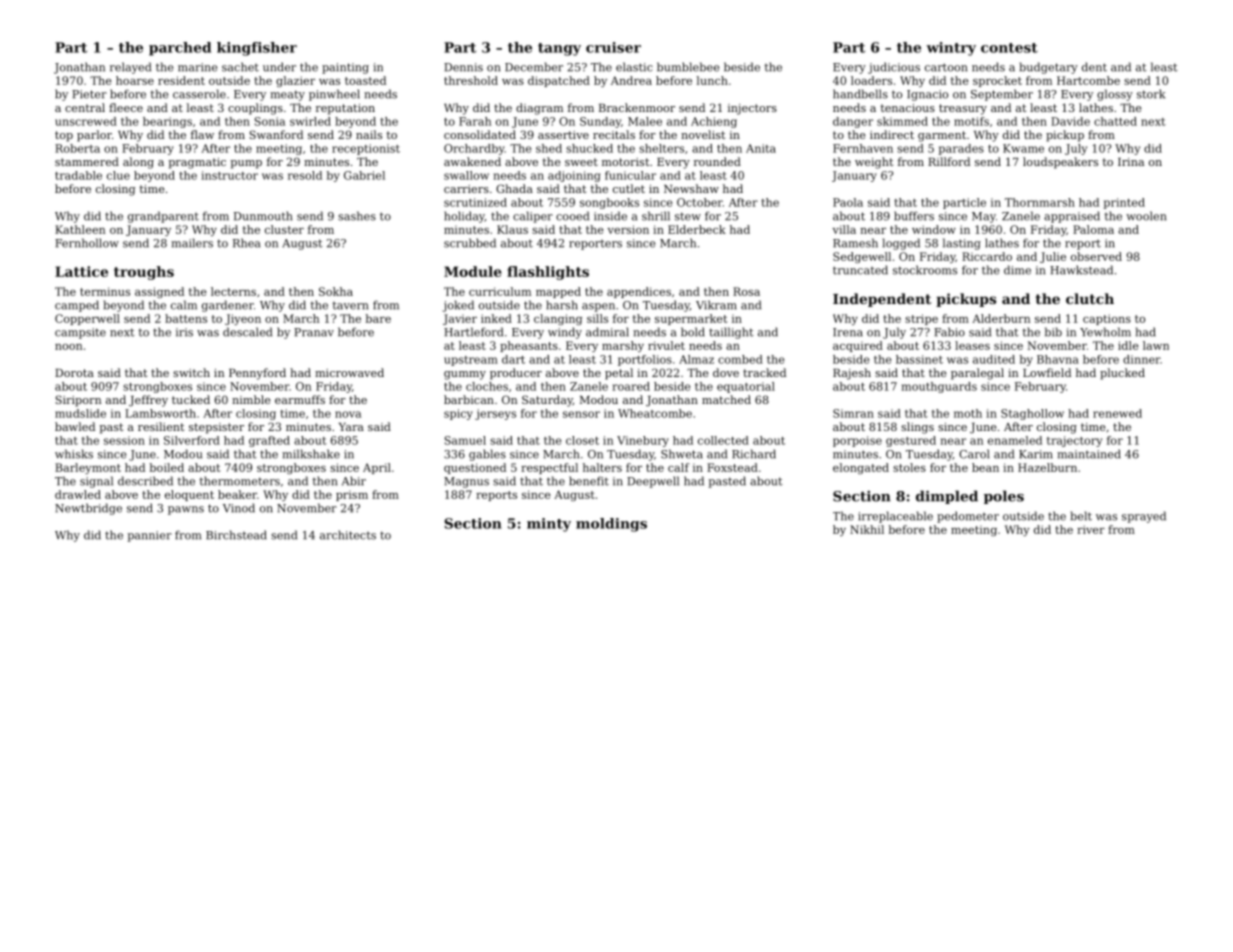  I want to click on described, so click(145, 481).
